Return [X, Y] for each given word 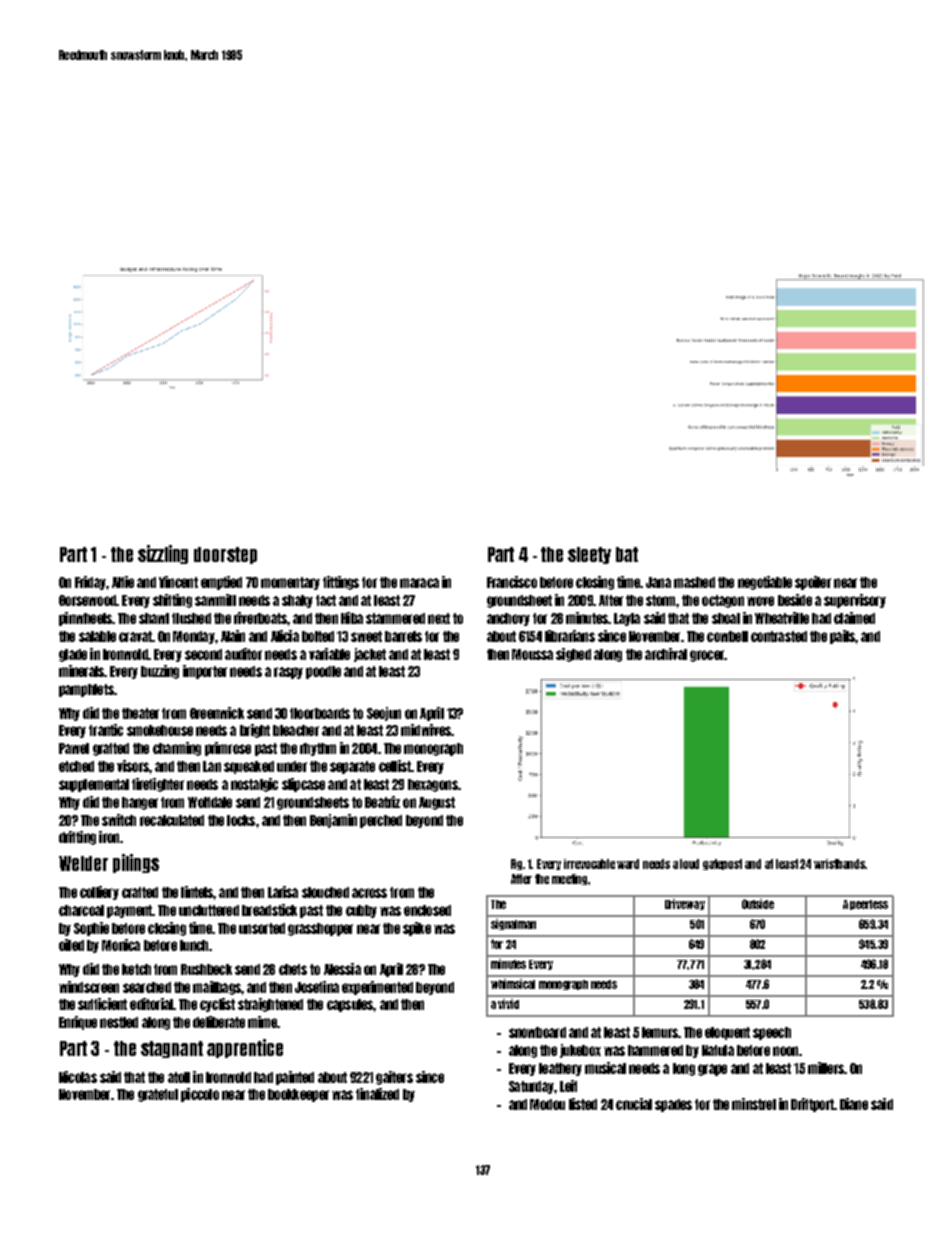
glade [73, 655]
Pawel [74, 748]
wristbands [839, 864]
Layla [627, 619]
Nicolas [78, 1077]
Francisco [512, 582]
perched [381, 821]
